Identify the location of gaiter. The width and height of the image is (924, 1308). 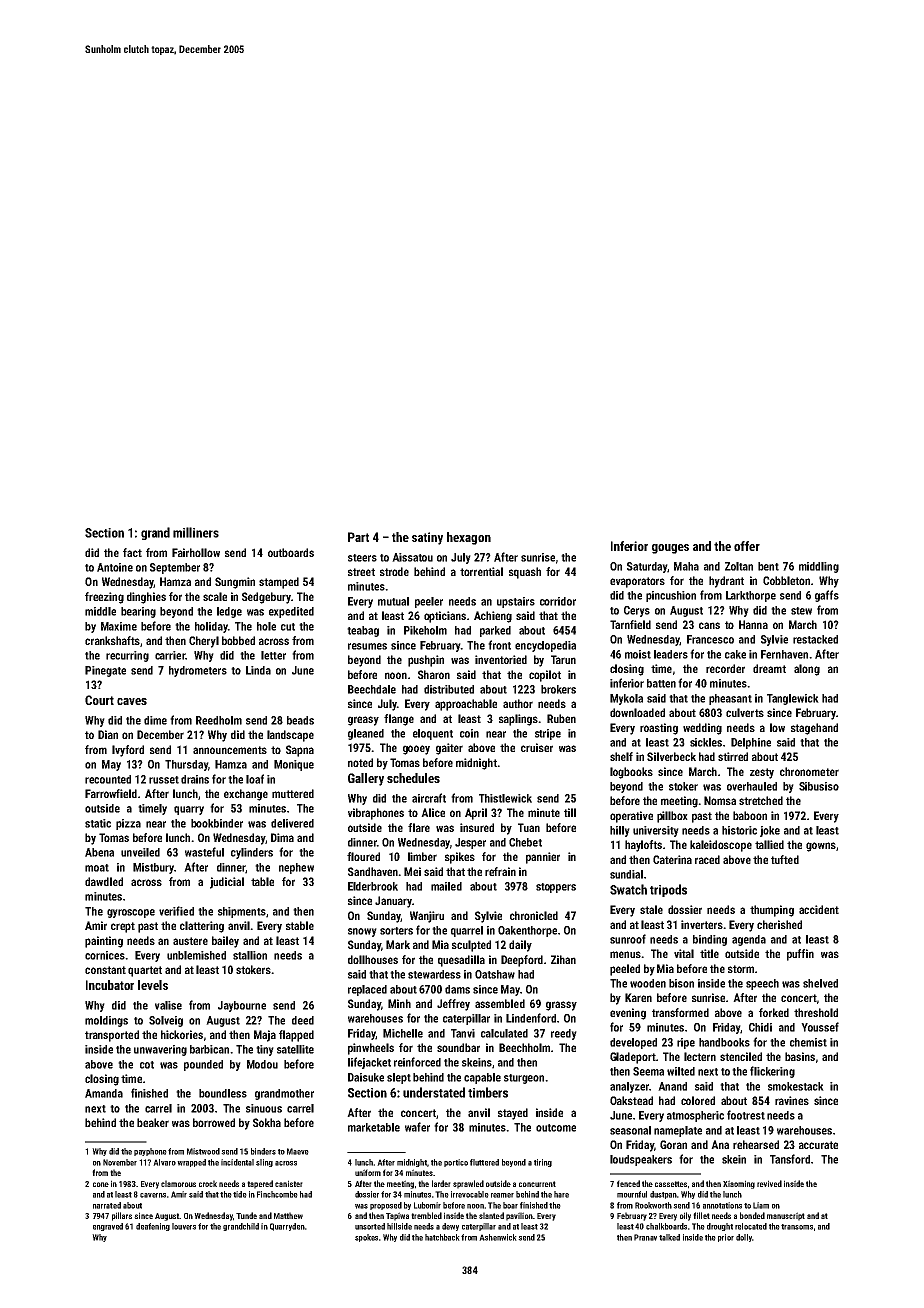
(449, 749).
